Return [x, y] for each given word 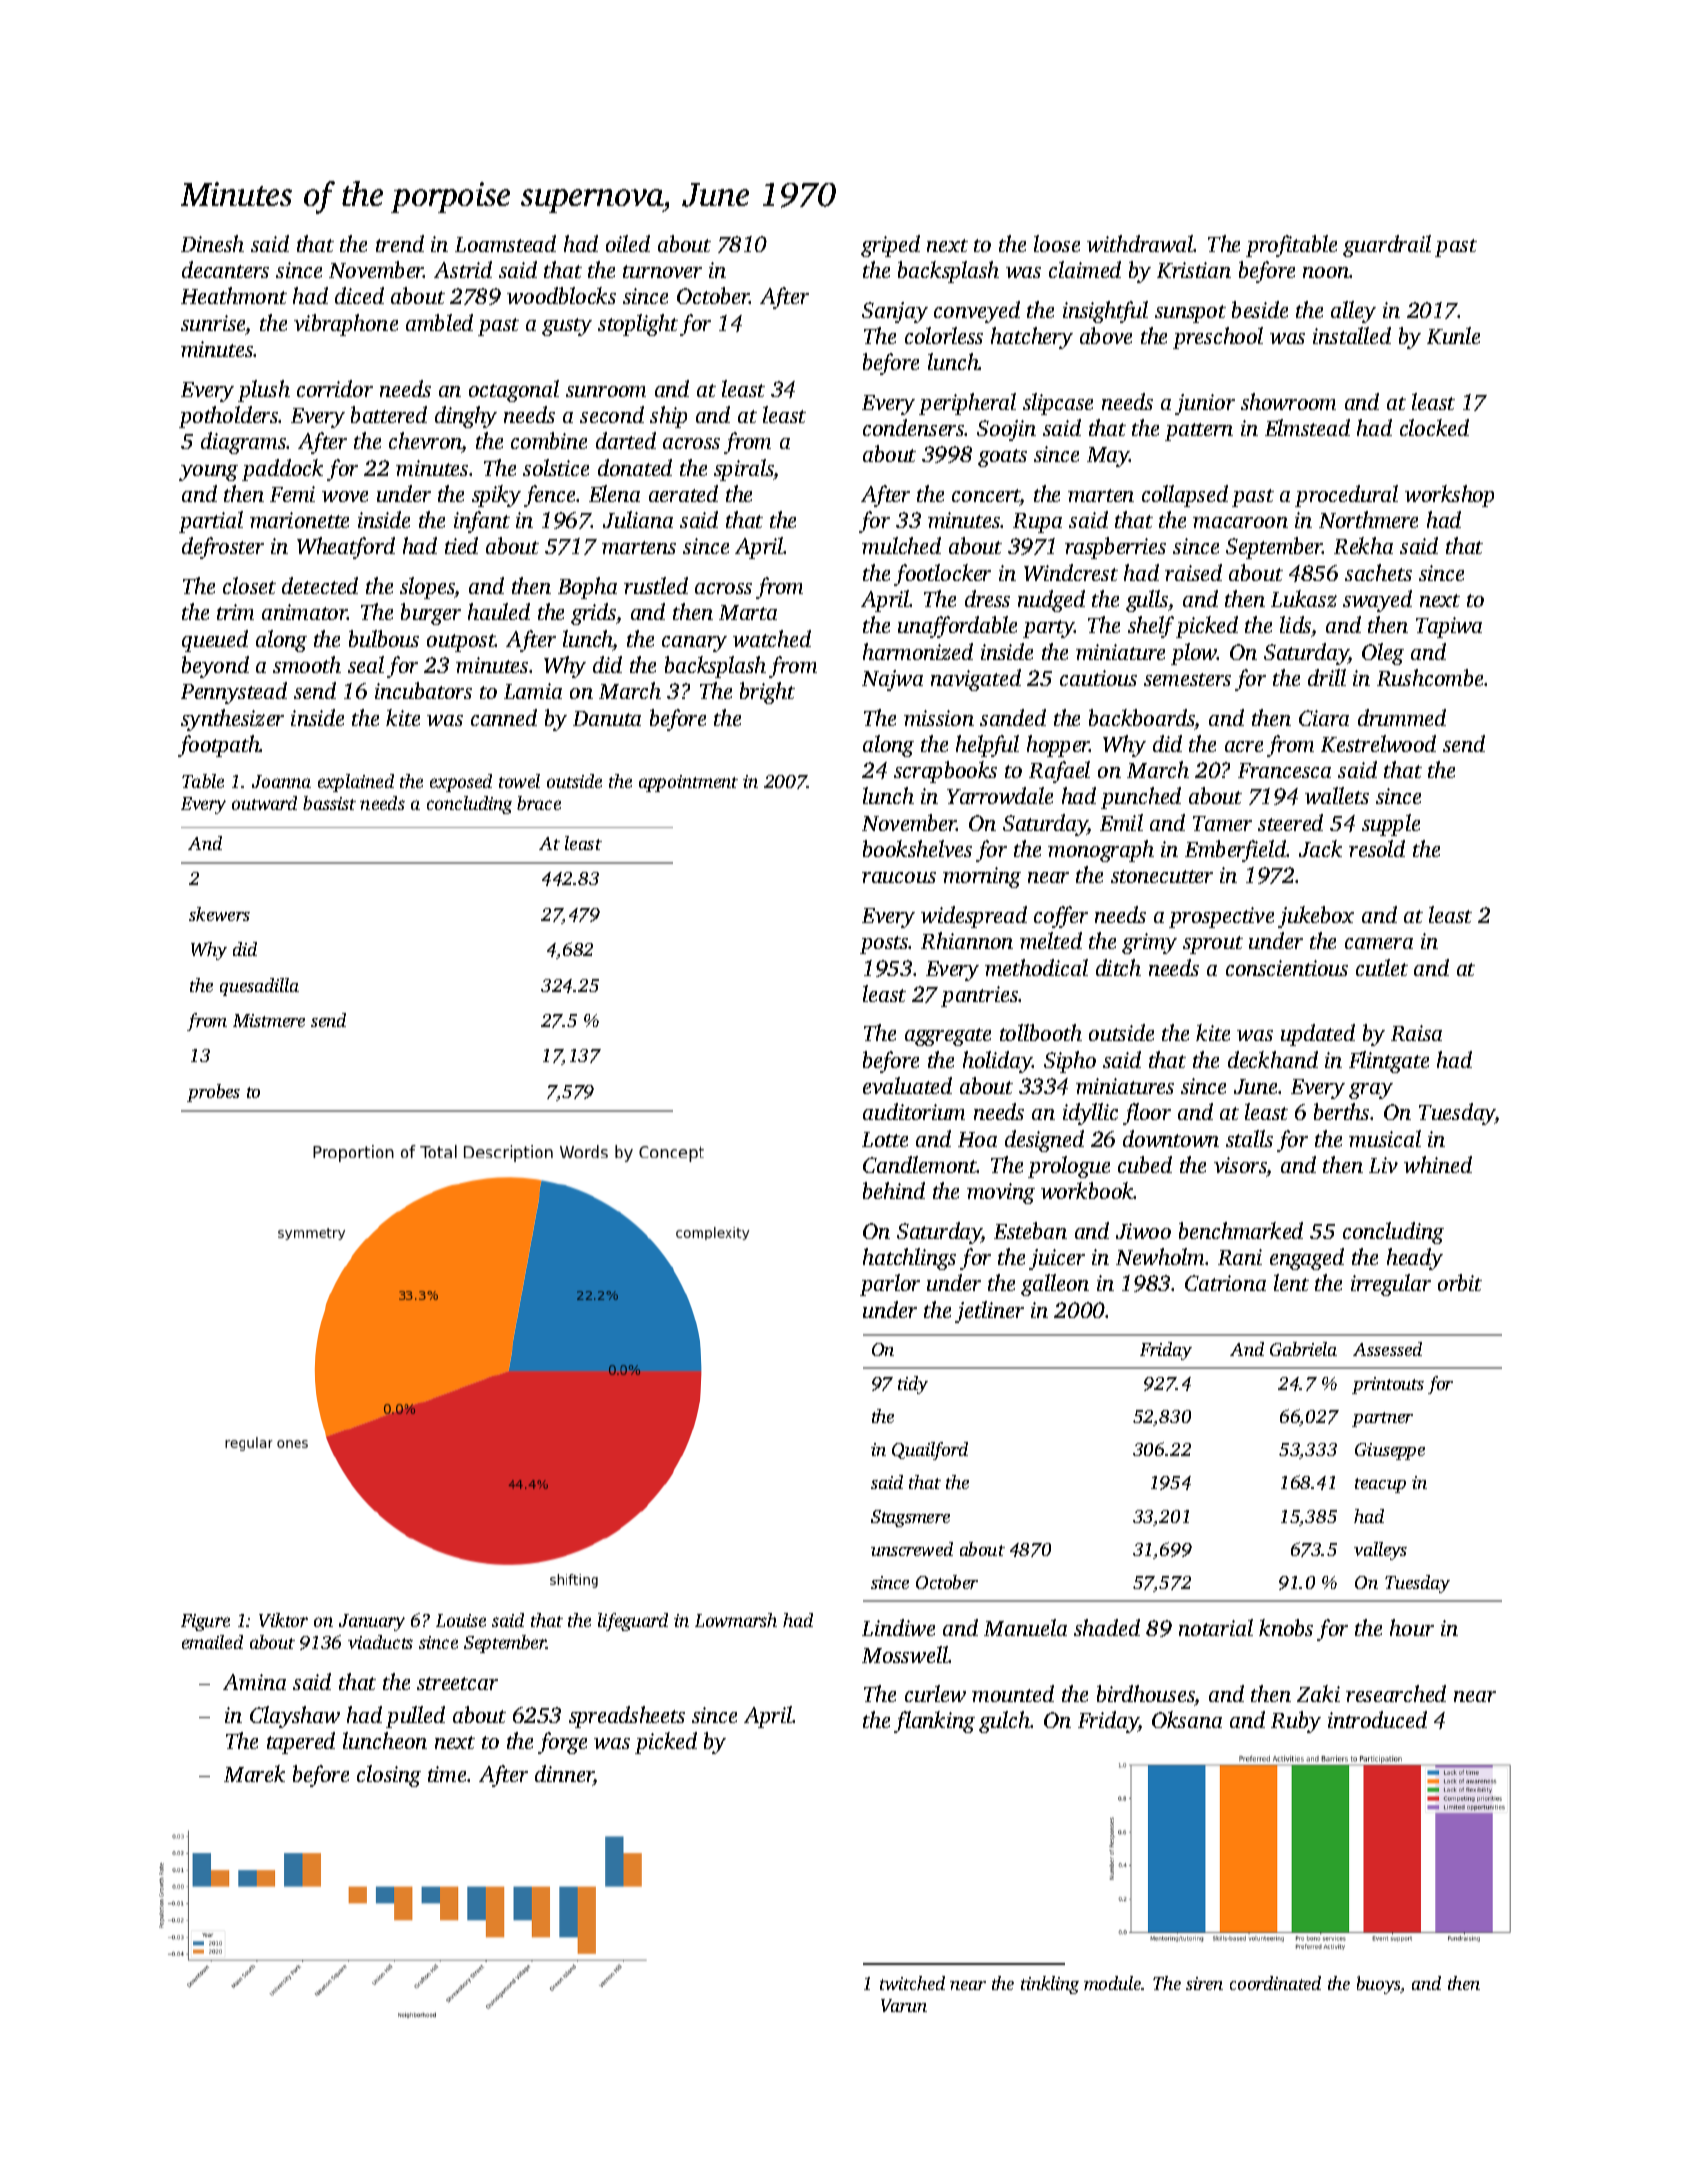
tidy [913, 1385]
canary [694, 644]
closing [389, 1776]
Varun [904, 2005]
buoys [1378, 1985]
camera [1379, 943]
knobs [1286, 1627]
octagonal [514, 391]
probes [213, 1093]
